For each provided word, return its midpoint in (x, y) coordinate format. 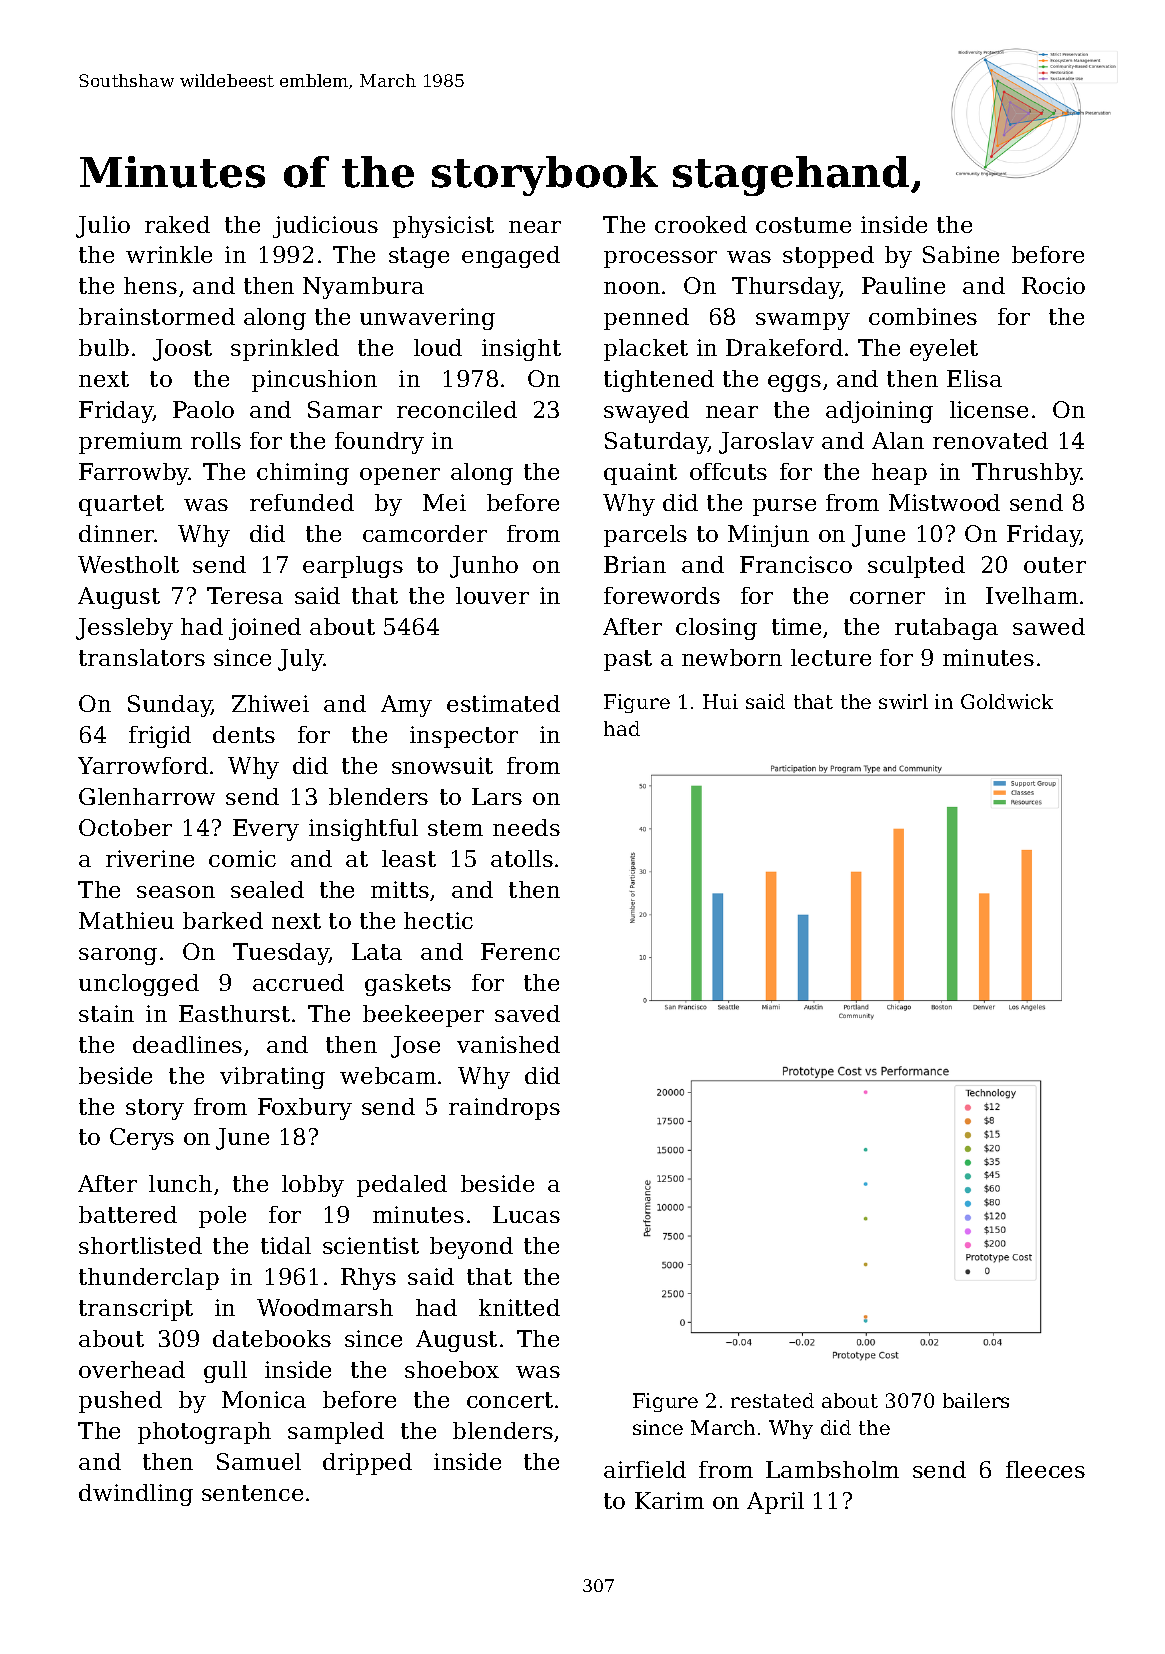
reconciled (457, 409)
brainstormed (157, 316)
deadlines (187, 1044)
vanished (508, 1044)
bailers (976, 1400)
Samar (345, 409)
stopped (828, 257)
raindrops (504, 1109)
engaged (511, 257)
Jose (415, 1047)
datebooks (272, 1338)
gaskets (408, 985)
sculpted (916, 567)
